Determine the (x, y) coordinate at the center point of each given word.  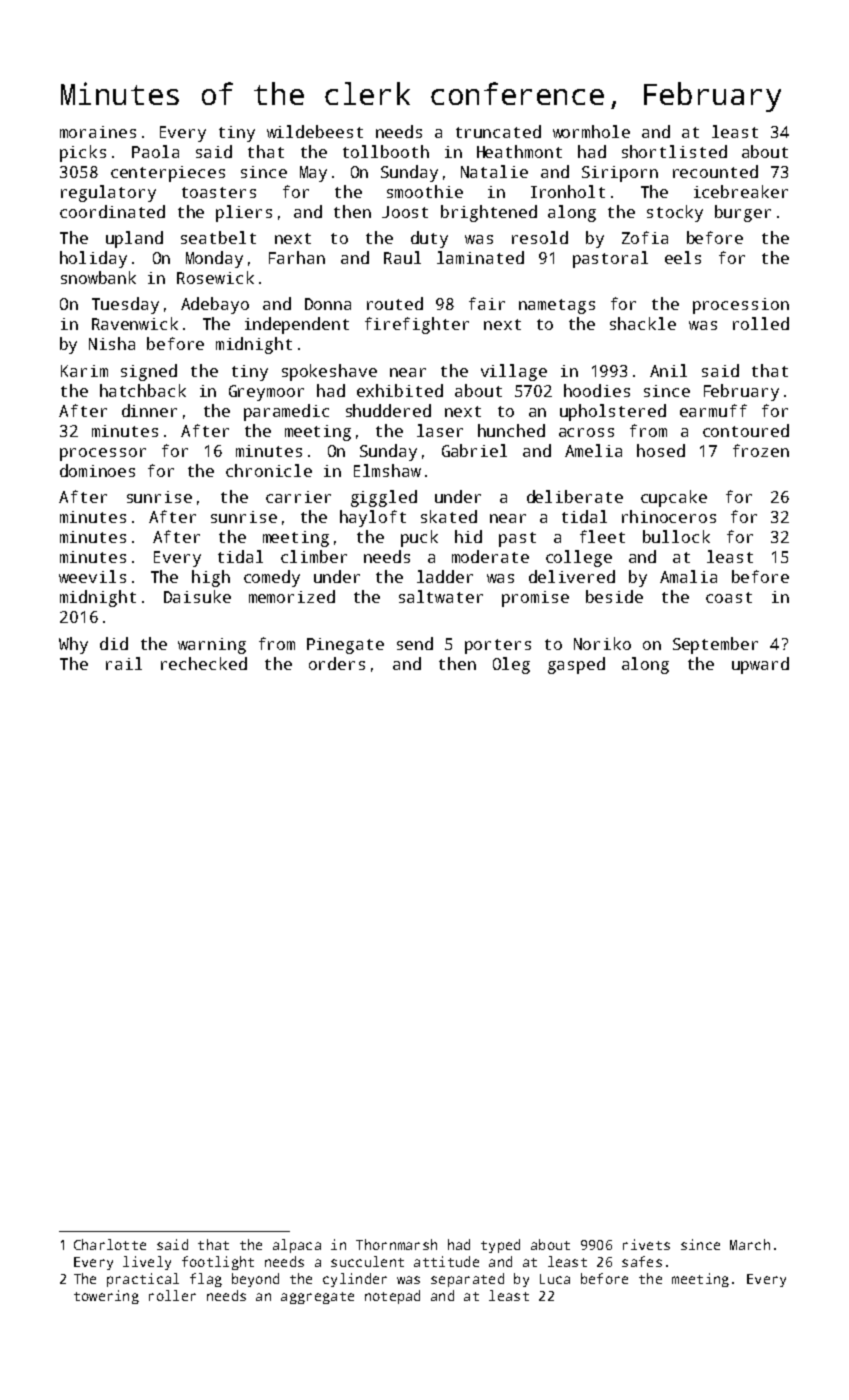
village (514, 372)
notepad (392, 1297)
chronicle (269, 470)
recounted (715, 171)
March (750, 1244)
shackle (643, 323)
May (313, 174)
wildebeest (315, 131)
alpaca (297, 1246)
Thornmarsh (396, 1244)
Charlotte (110, 1244)
